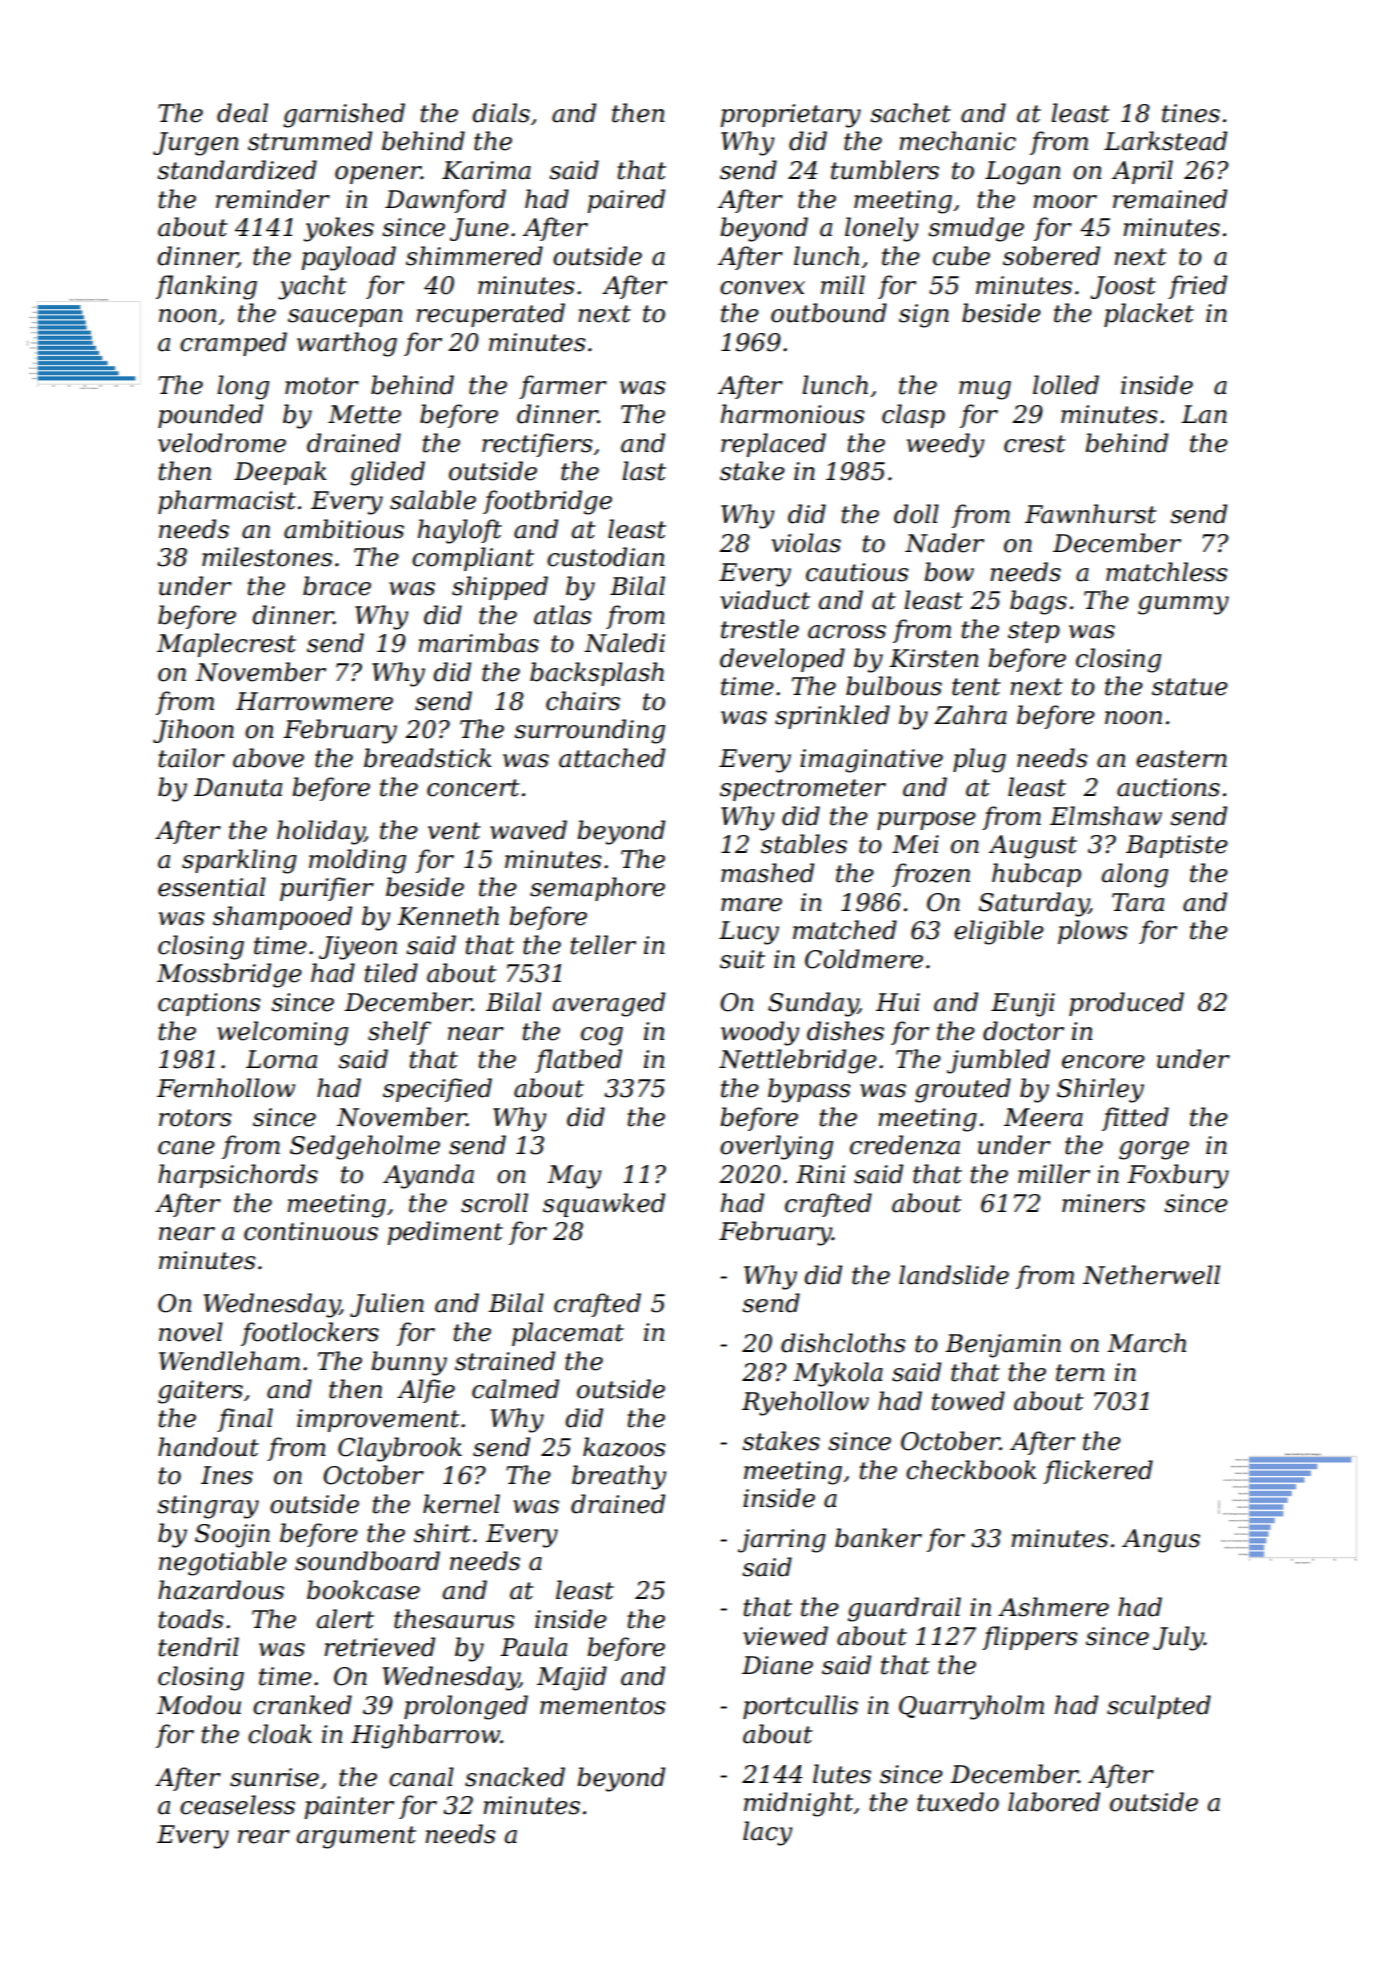 Image resolution: width=1386 pixels, height=1969 pixels. What do you see at coordinates (238, 787) in the image?
I see `Danuta` at bounding box center [238, 787].
